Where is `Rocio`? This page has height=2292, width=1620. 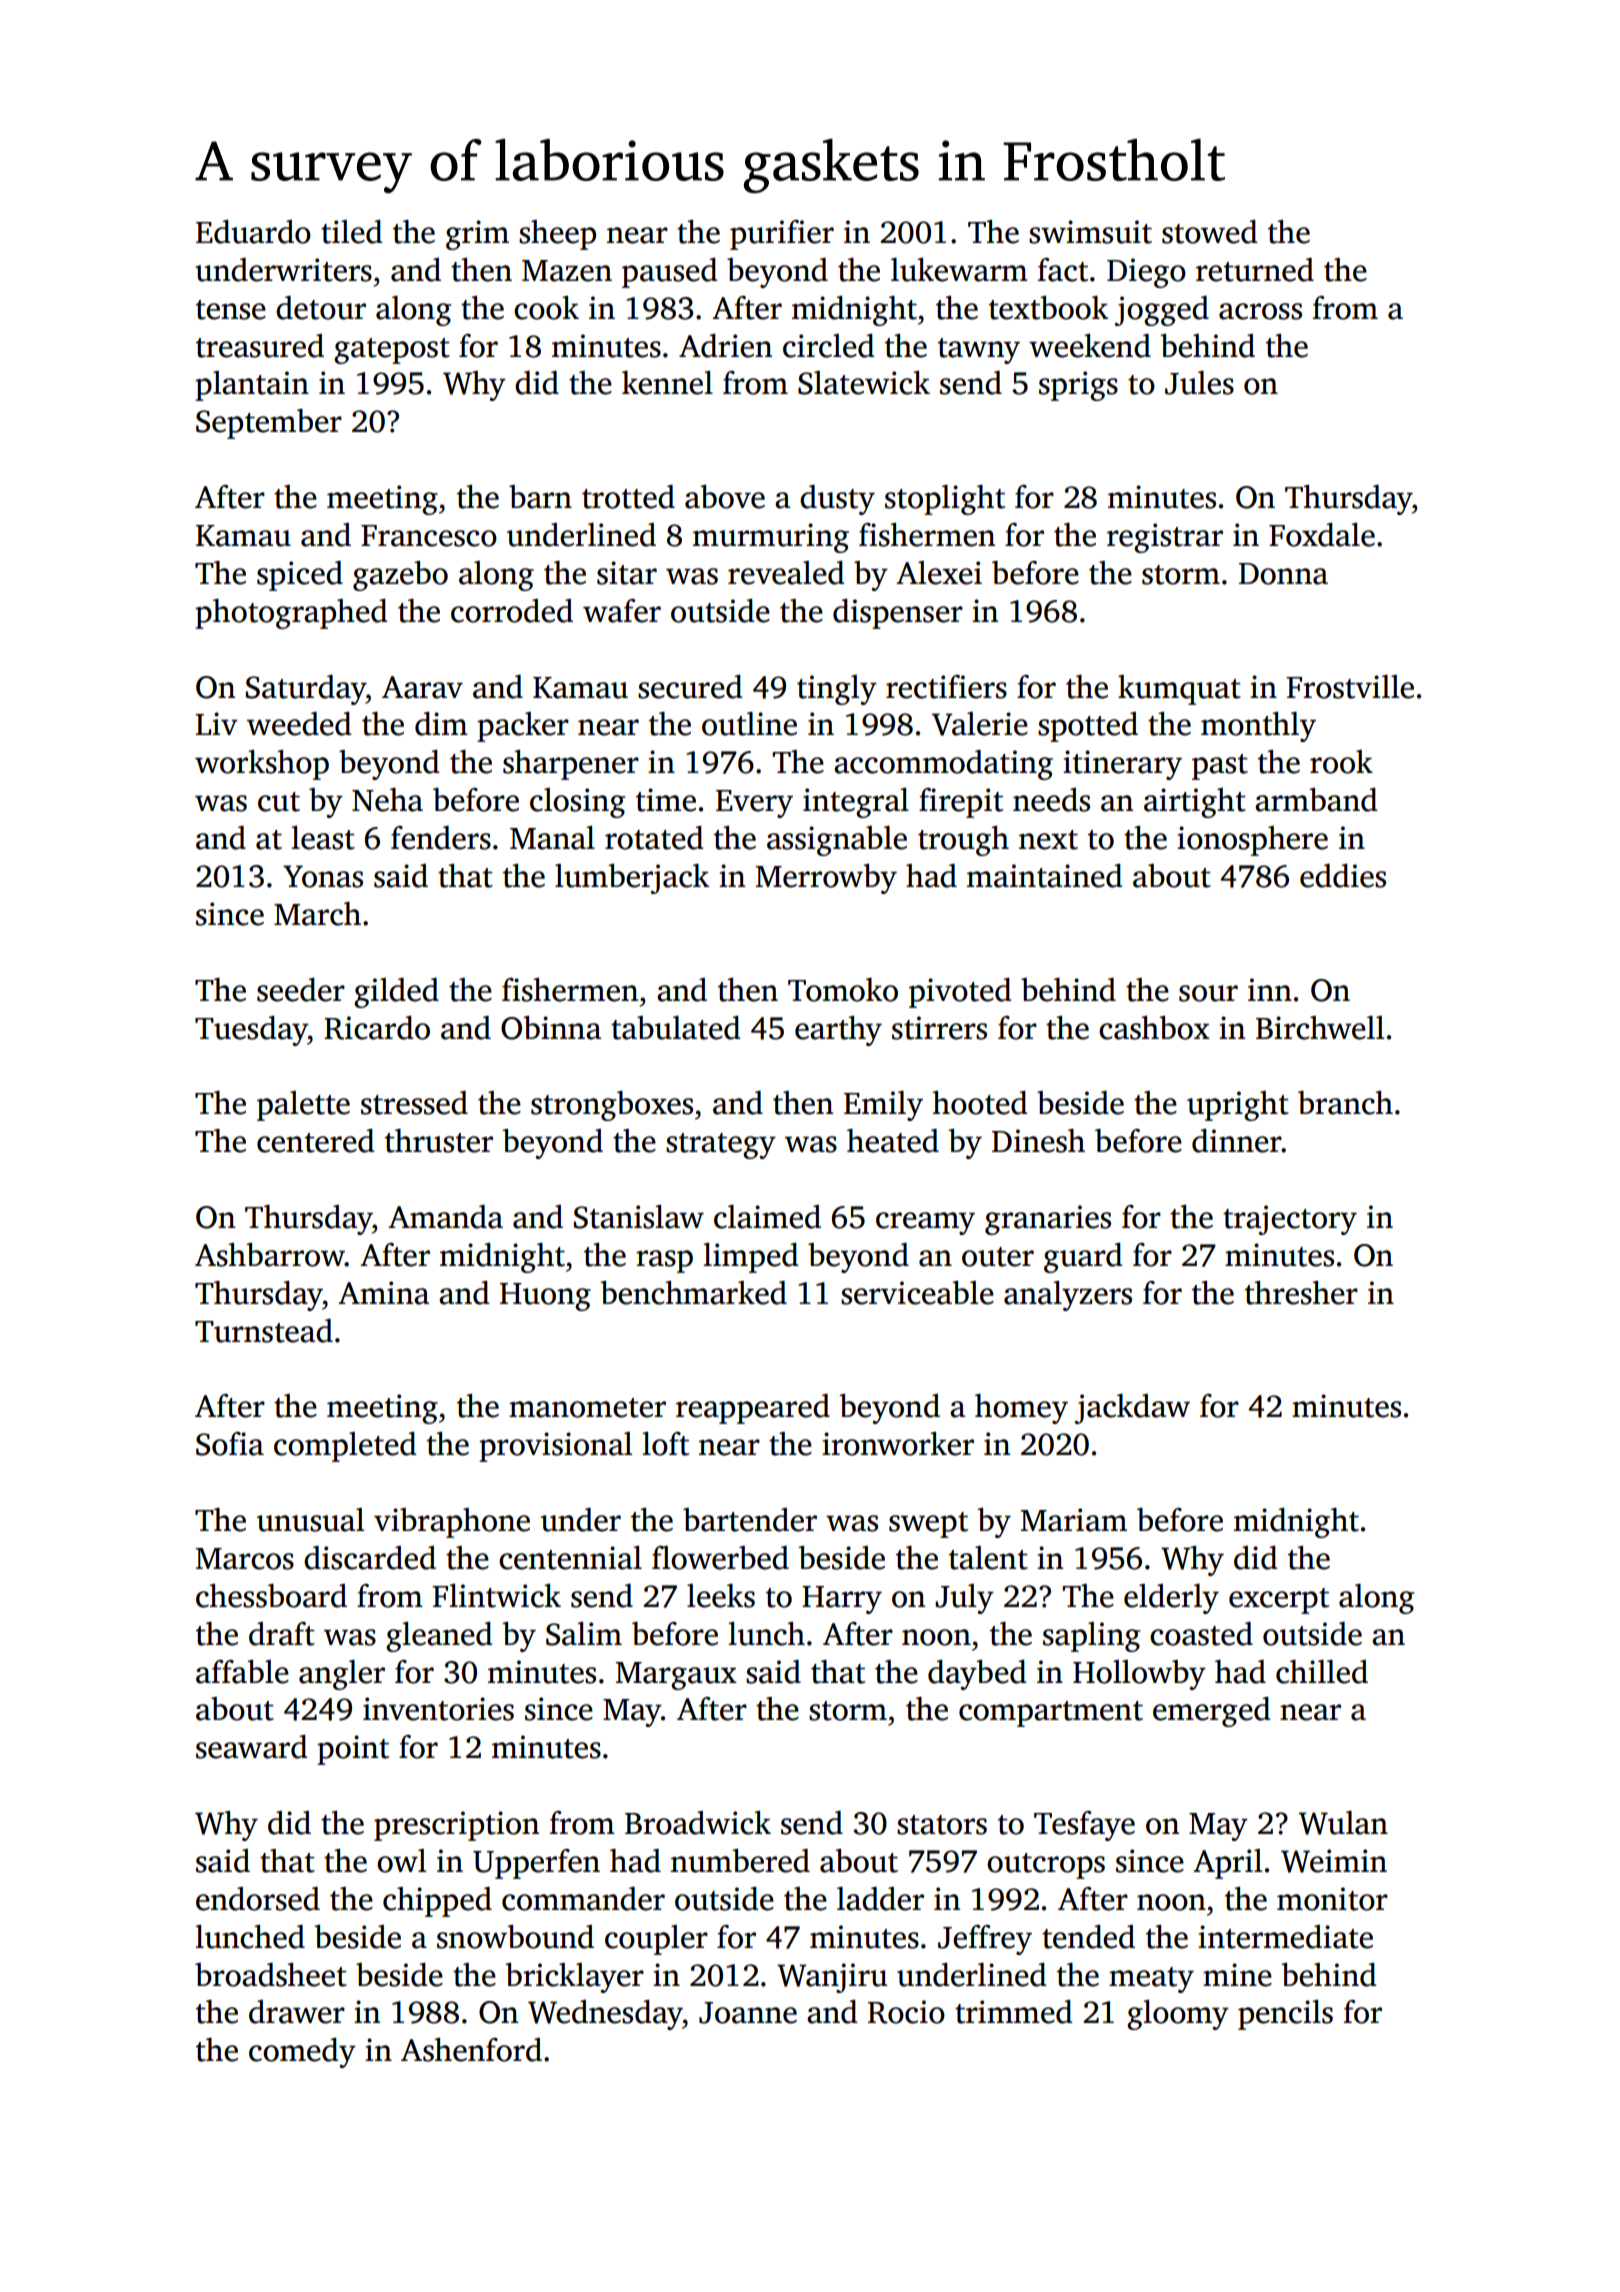
Rocio is located at coordinates (906, 2012).
